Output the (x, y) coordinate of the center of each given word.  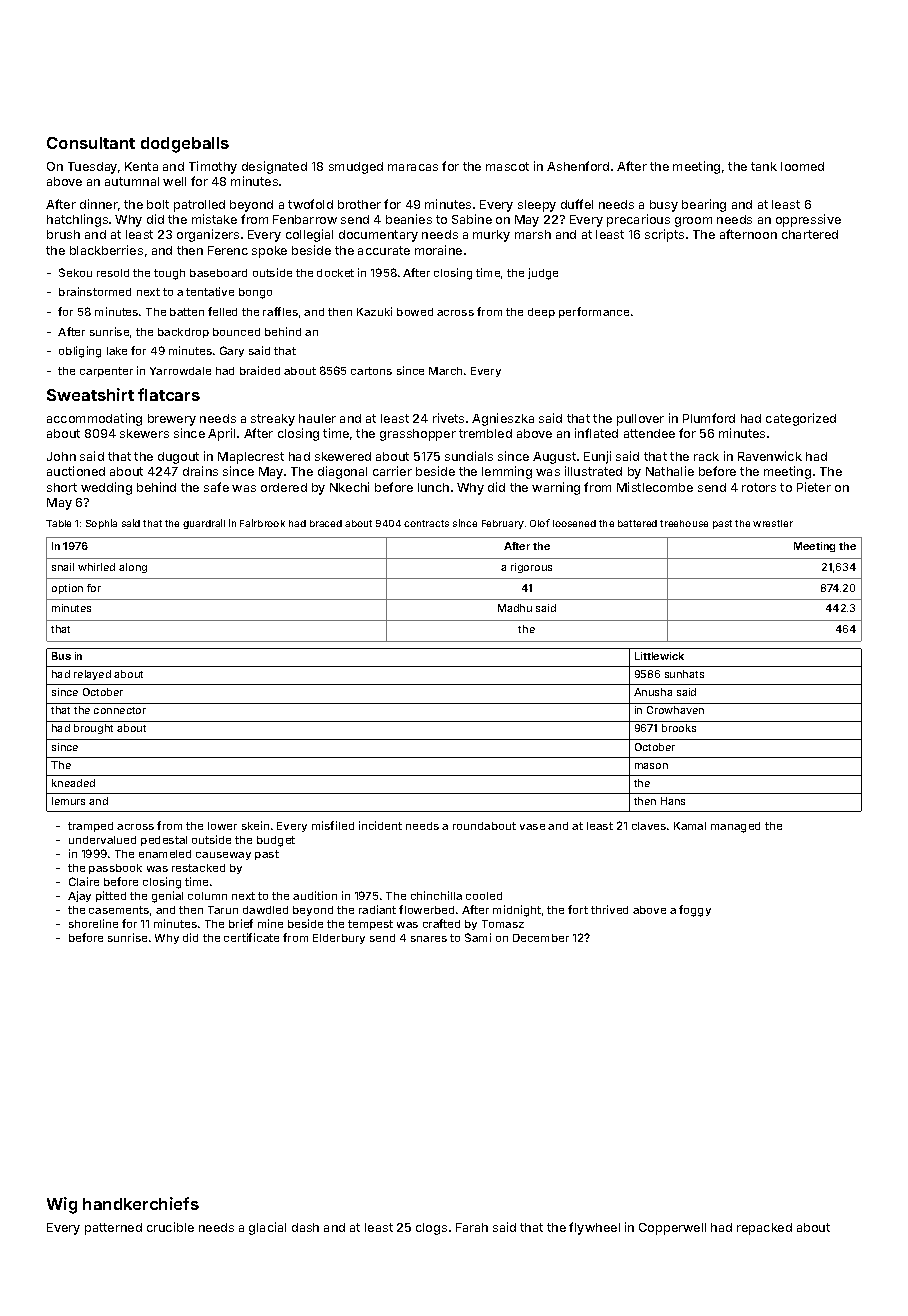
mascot (507, 166)
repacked (764, 1229)
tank (764, 166)
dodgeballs (185, 145)
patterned (113, 1229)
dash (305, 1227)
